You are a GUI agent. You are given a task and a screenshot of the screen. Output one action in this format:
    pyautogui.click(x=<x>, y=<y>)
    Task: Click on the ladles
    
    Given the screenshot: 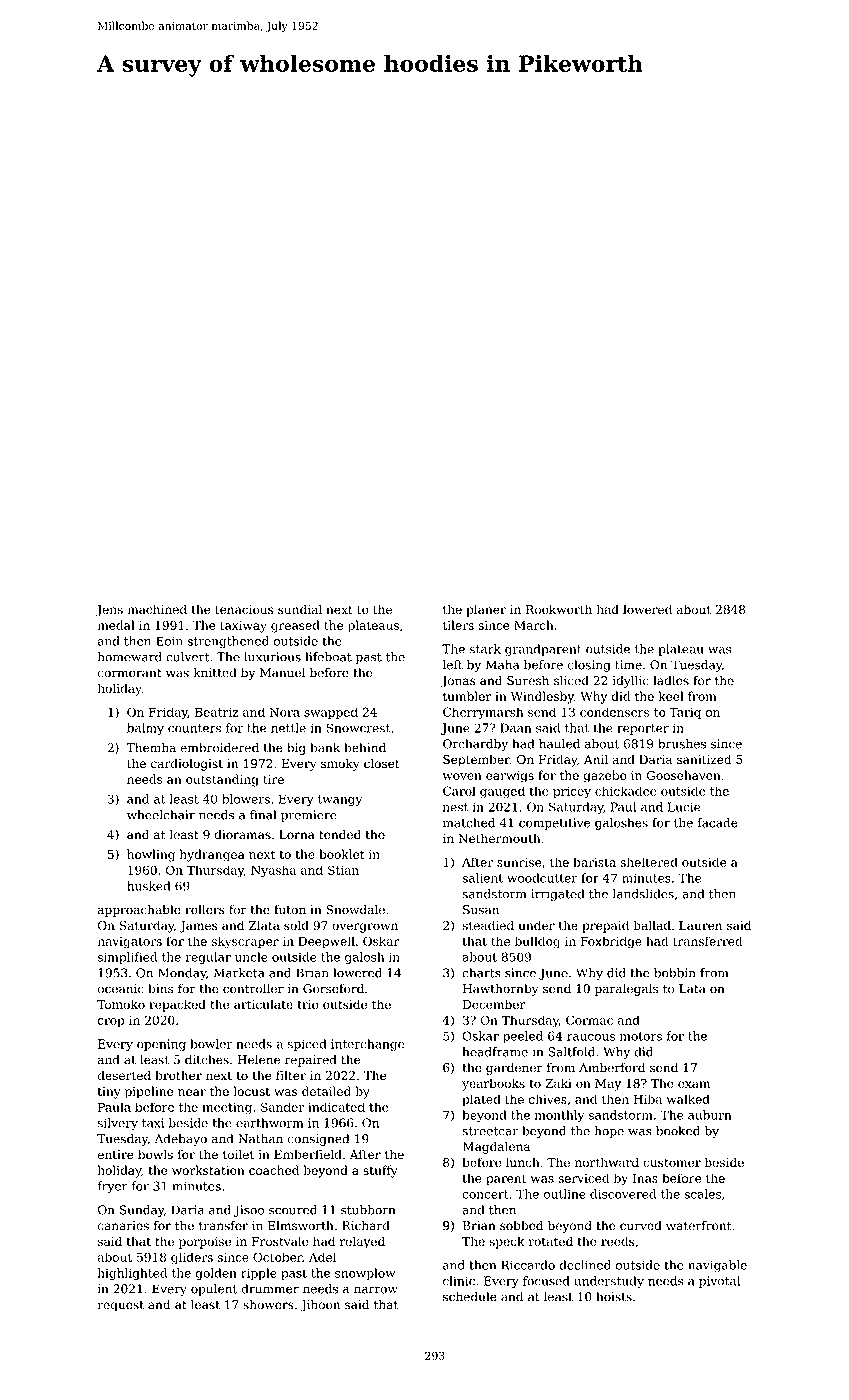 What is the action you would take?
    pyautogui.click(x=671, y=680)
